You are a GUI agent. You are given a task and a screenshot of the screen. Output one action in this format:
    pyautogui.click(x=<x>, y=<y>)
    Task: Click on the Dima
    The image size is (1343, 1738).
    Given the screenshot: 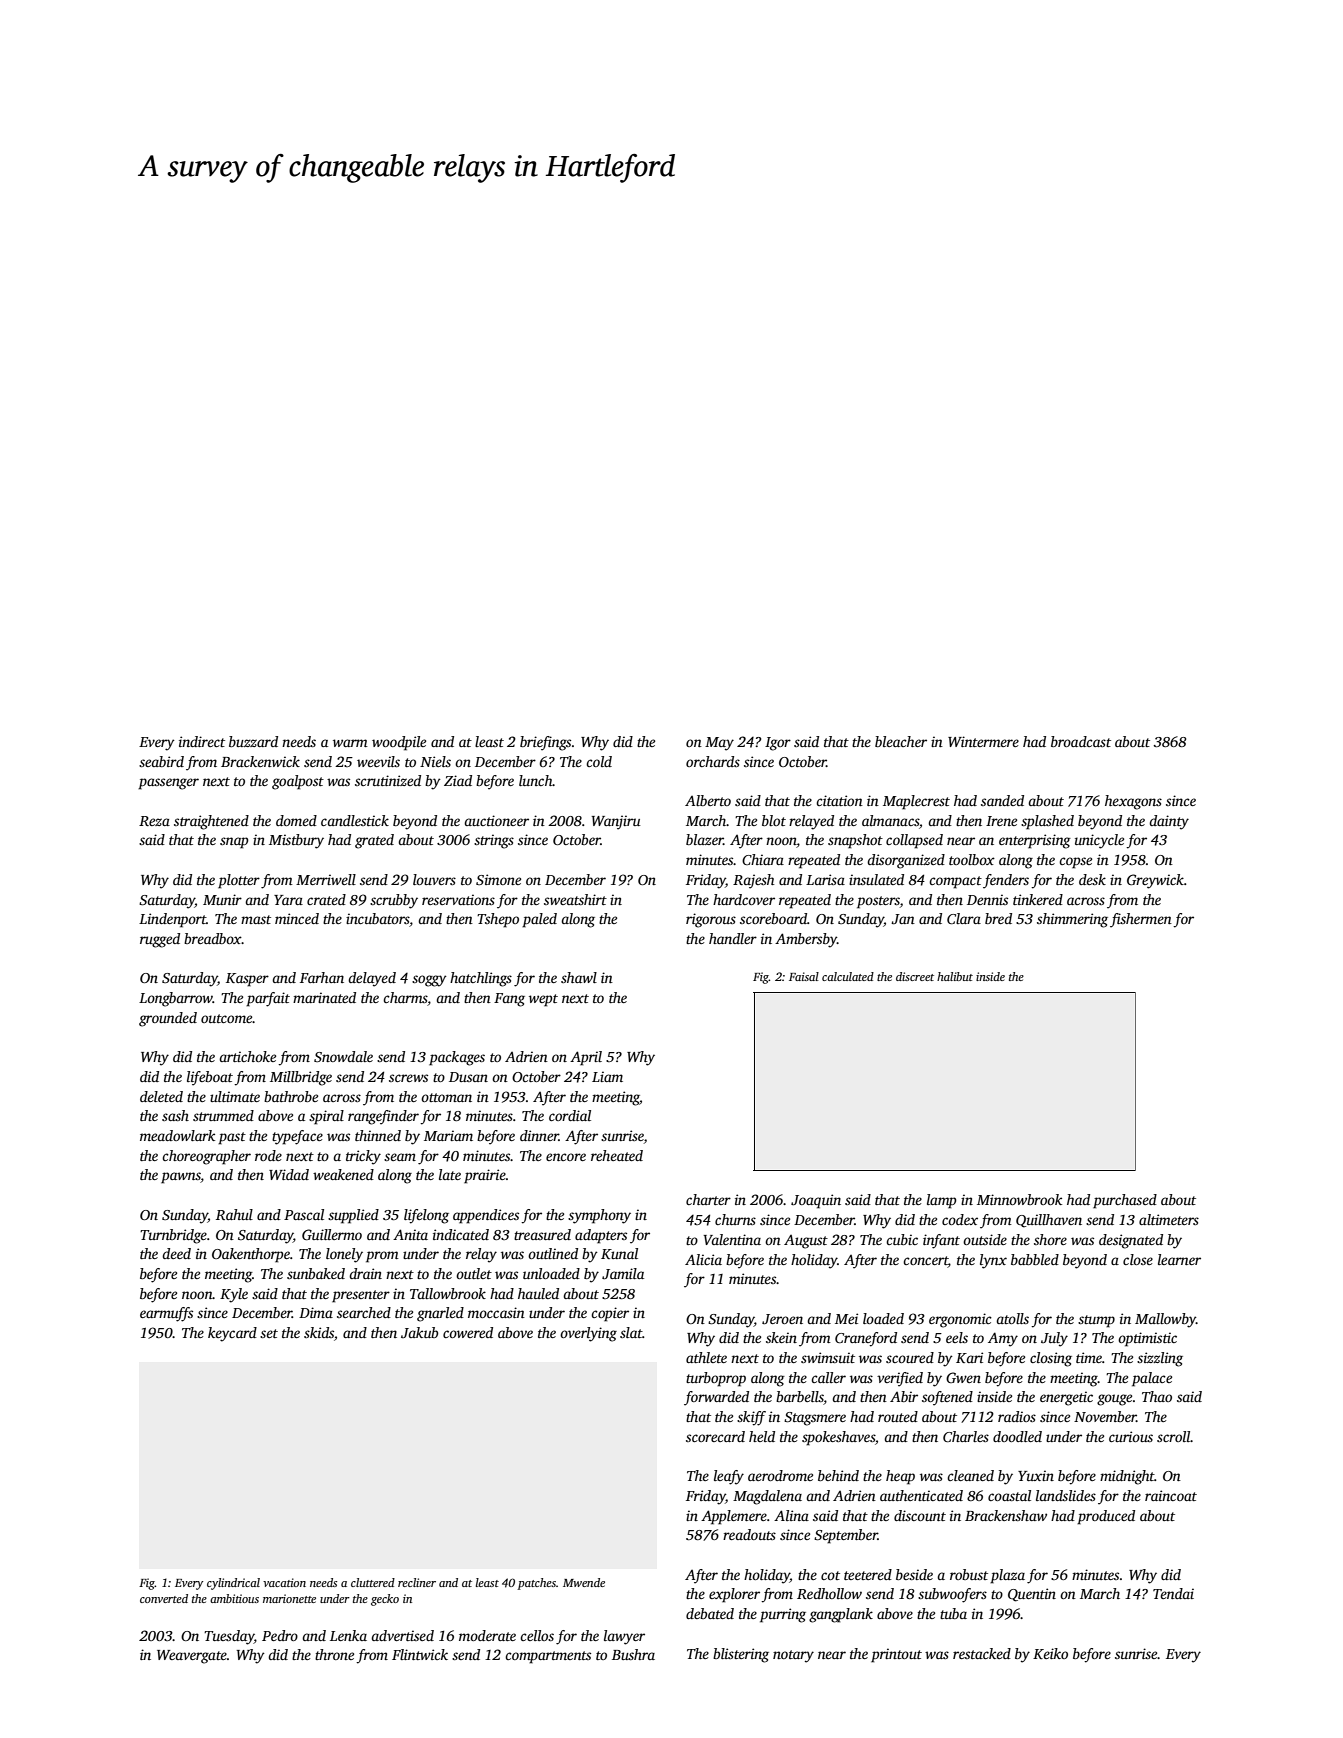 What is the action you would take?
    pyautogui.click(x=316, y=1312)
